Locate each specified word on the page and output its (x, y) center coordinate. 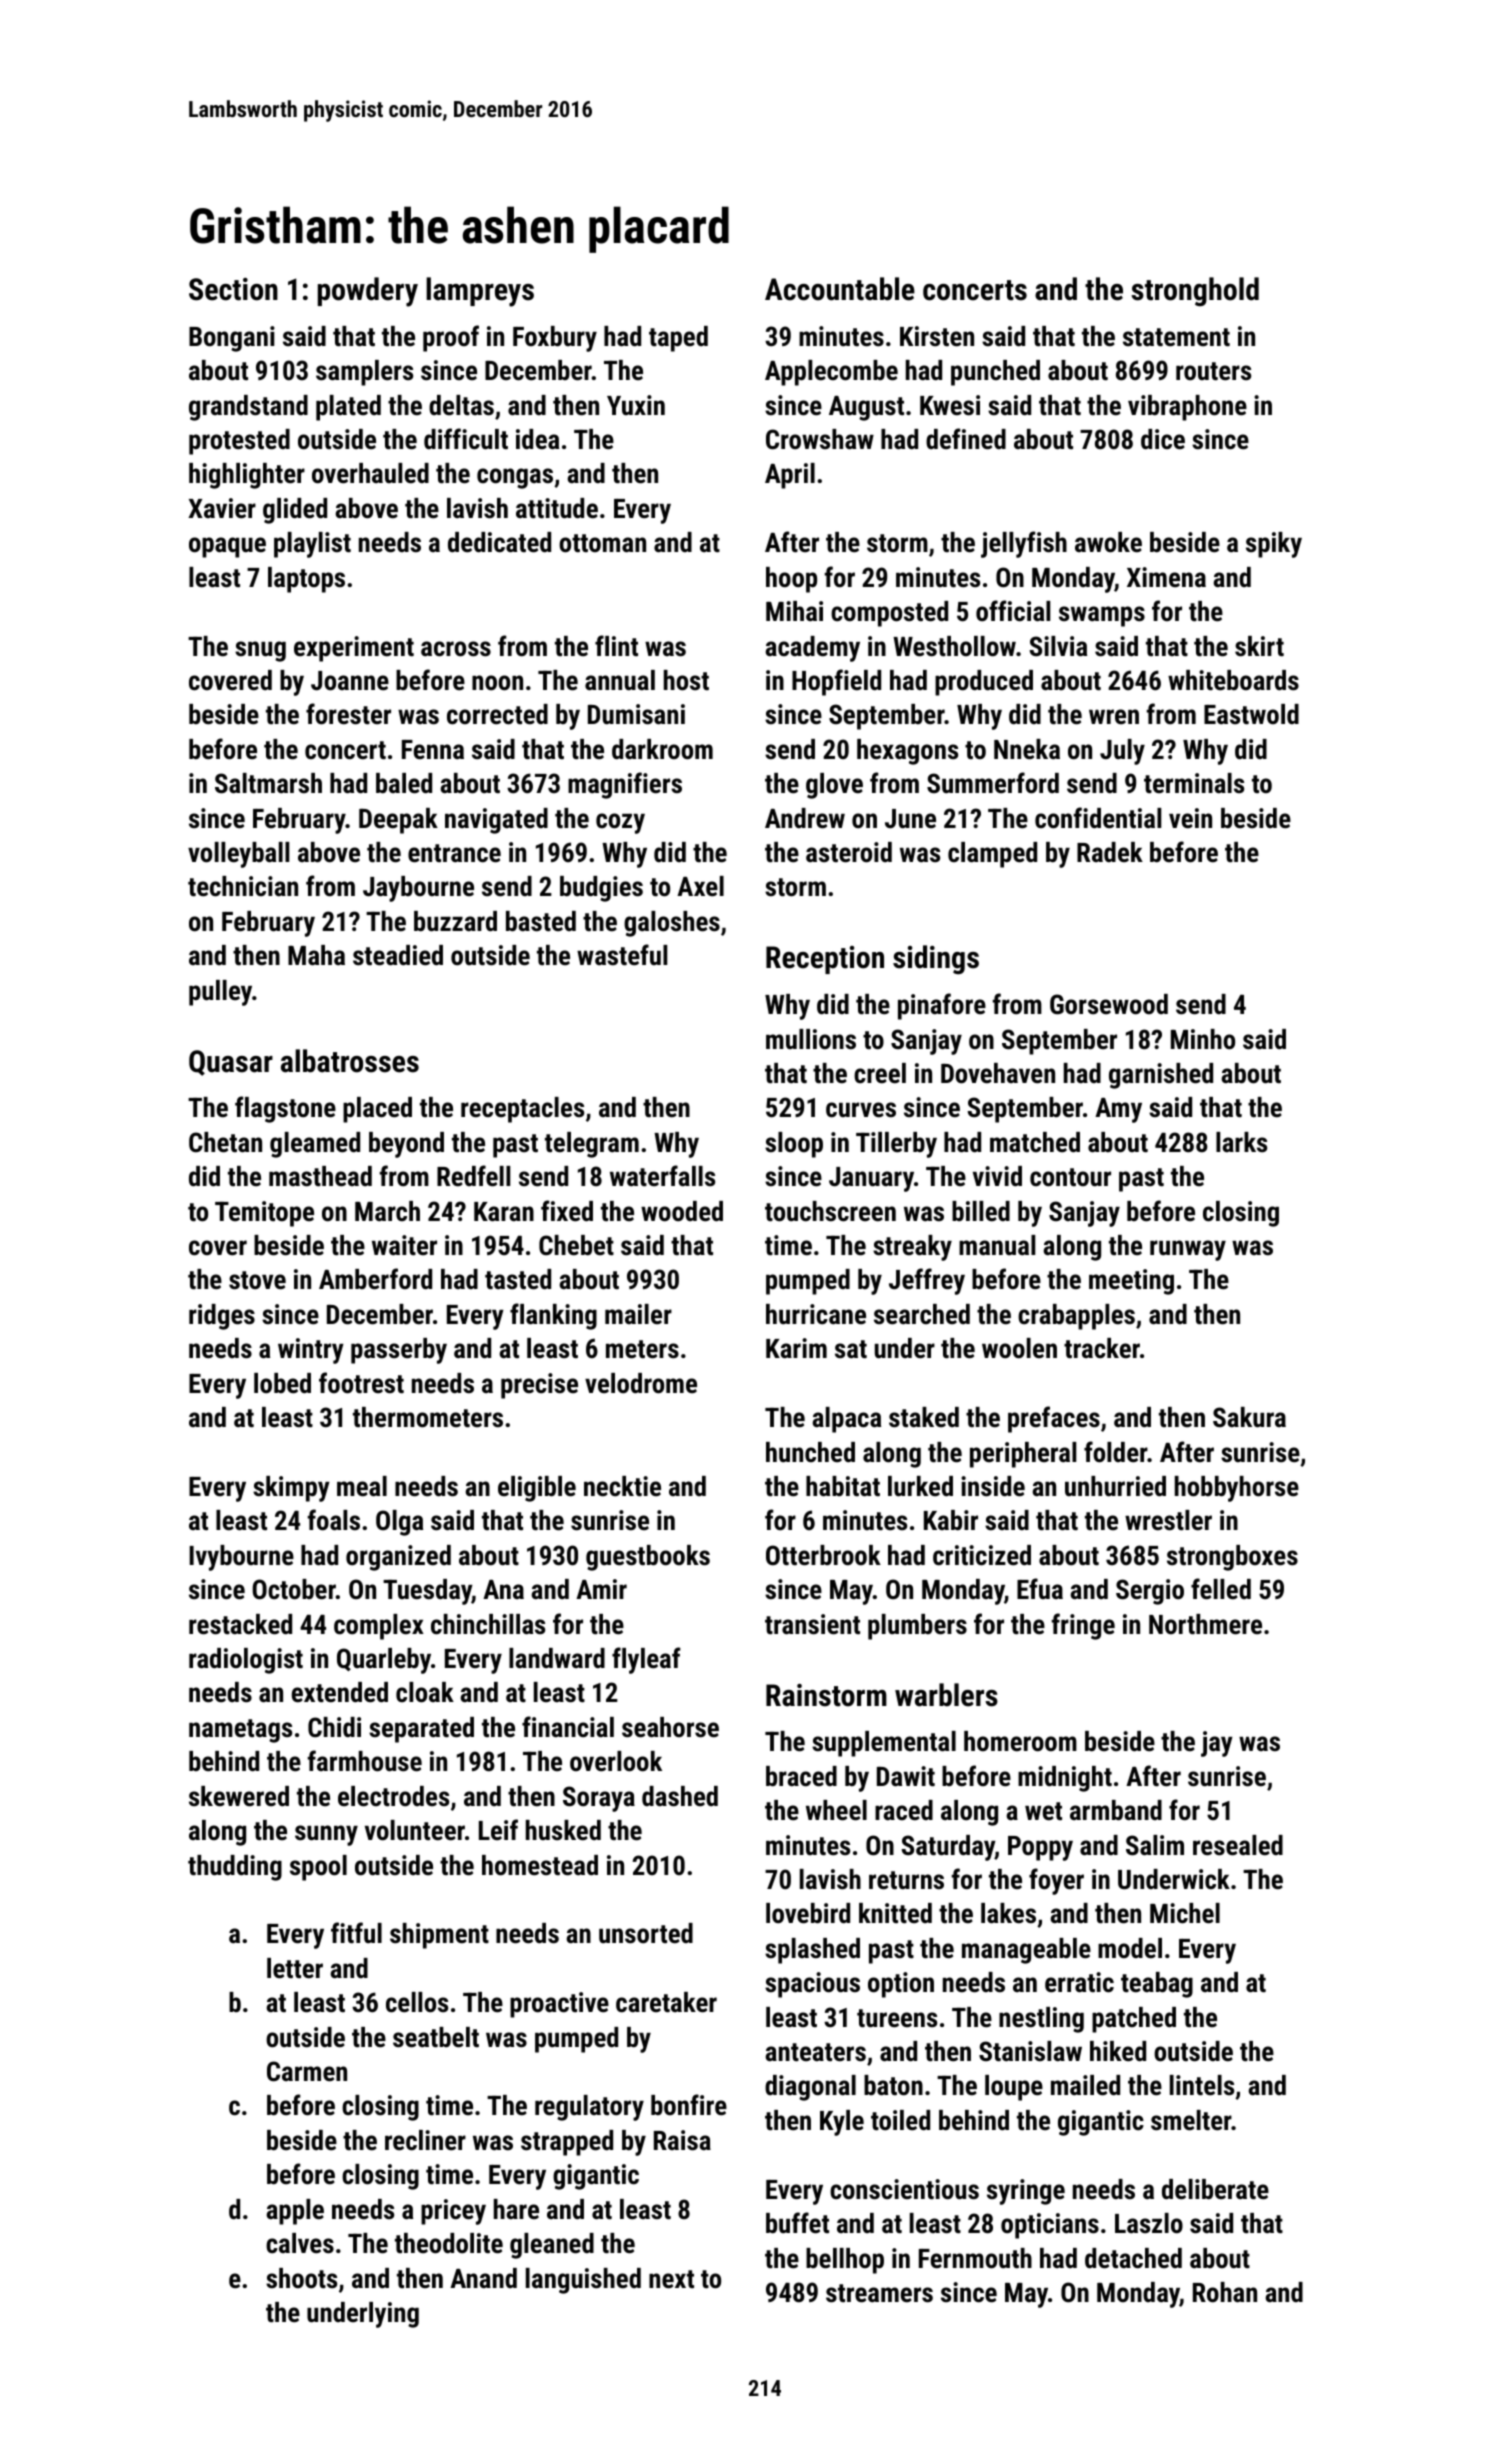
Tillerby (896, 1145)
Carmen (307, 2071)
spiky (1274, 545)
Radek (1110, 852)
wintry (311, 1351)
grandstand (248, 408)
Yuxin (636, 405)
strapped (567, 2143)
